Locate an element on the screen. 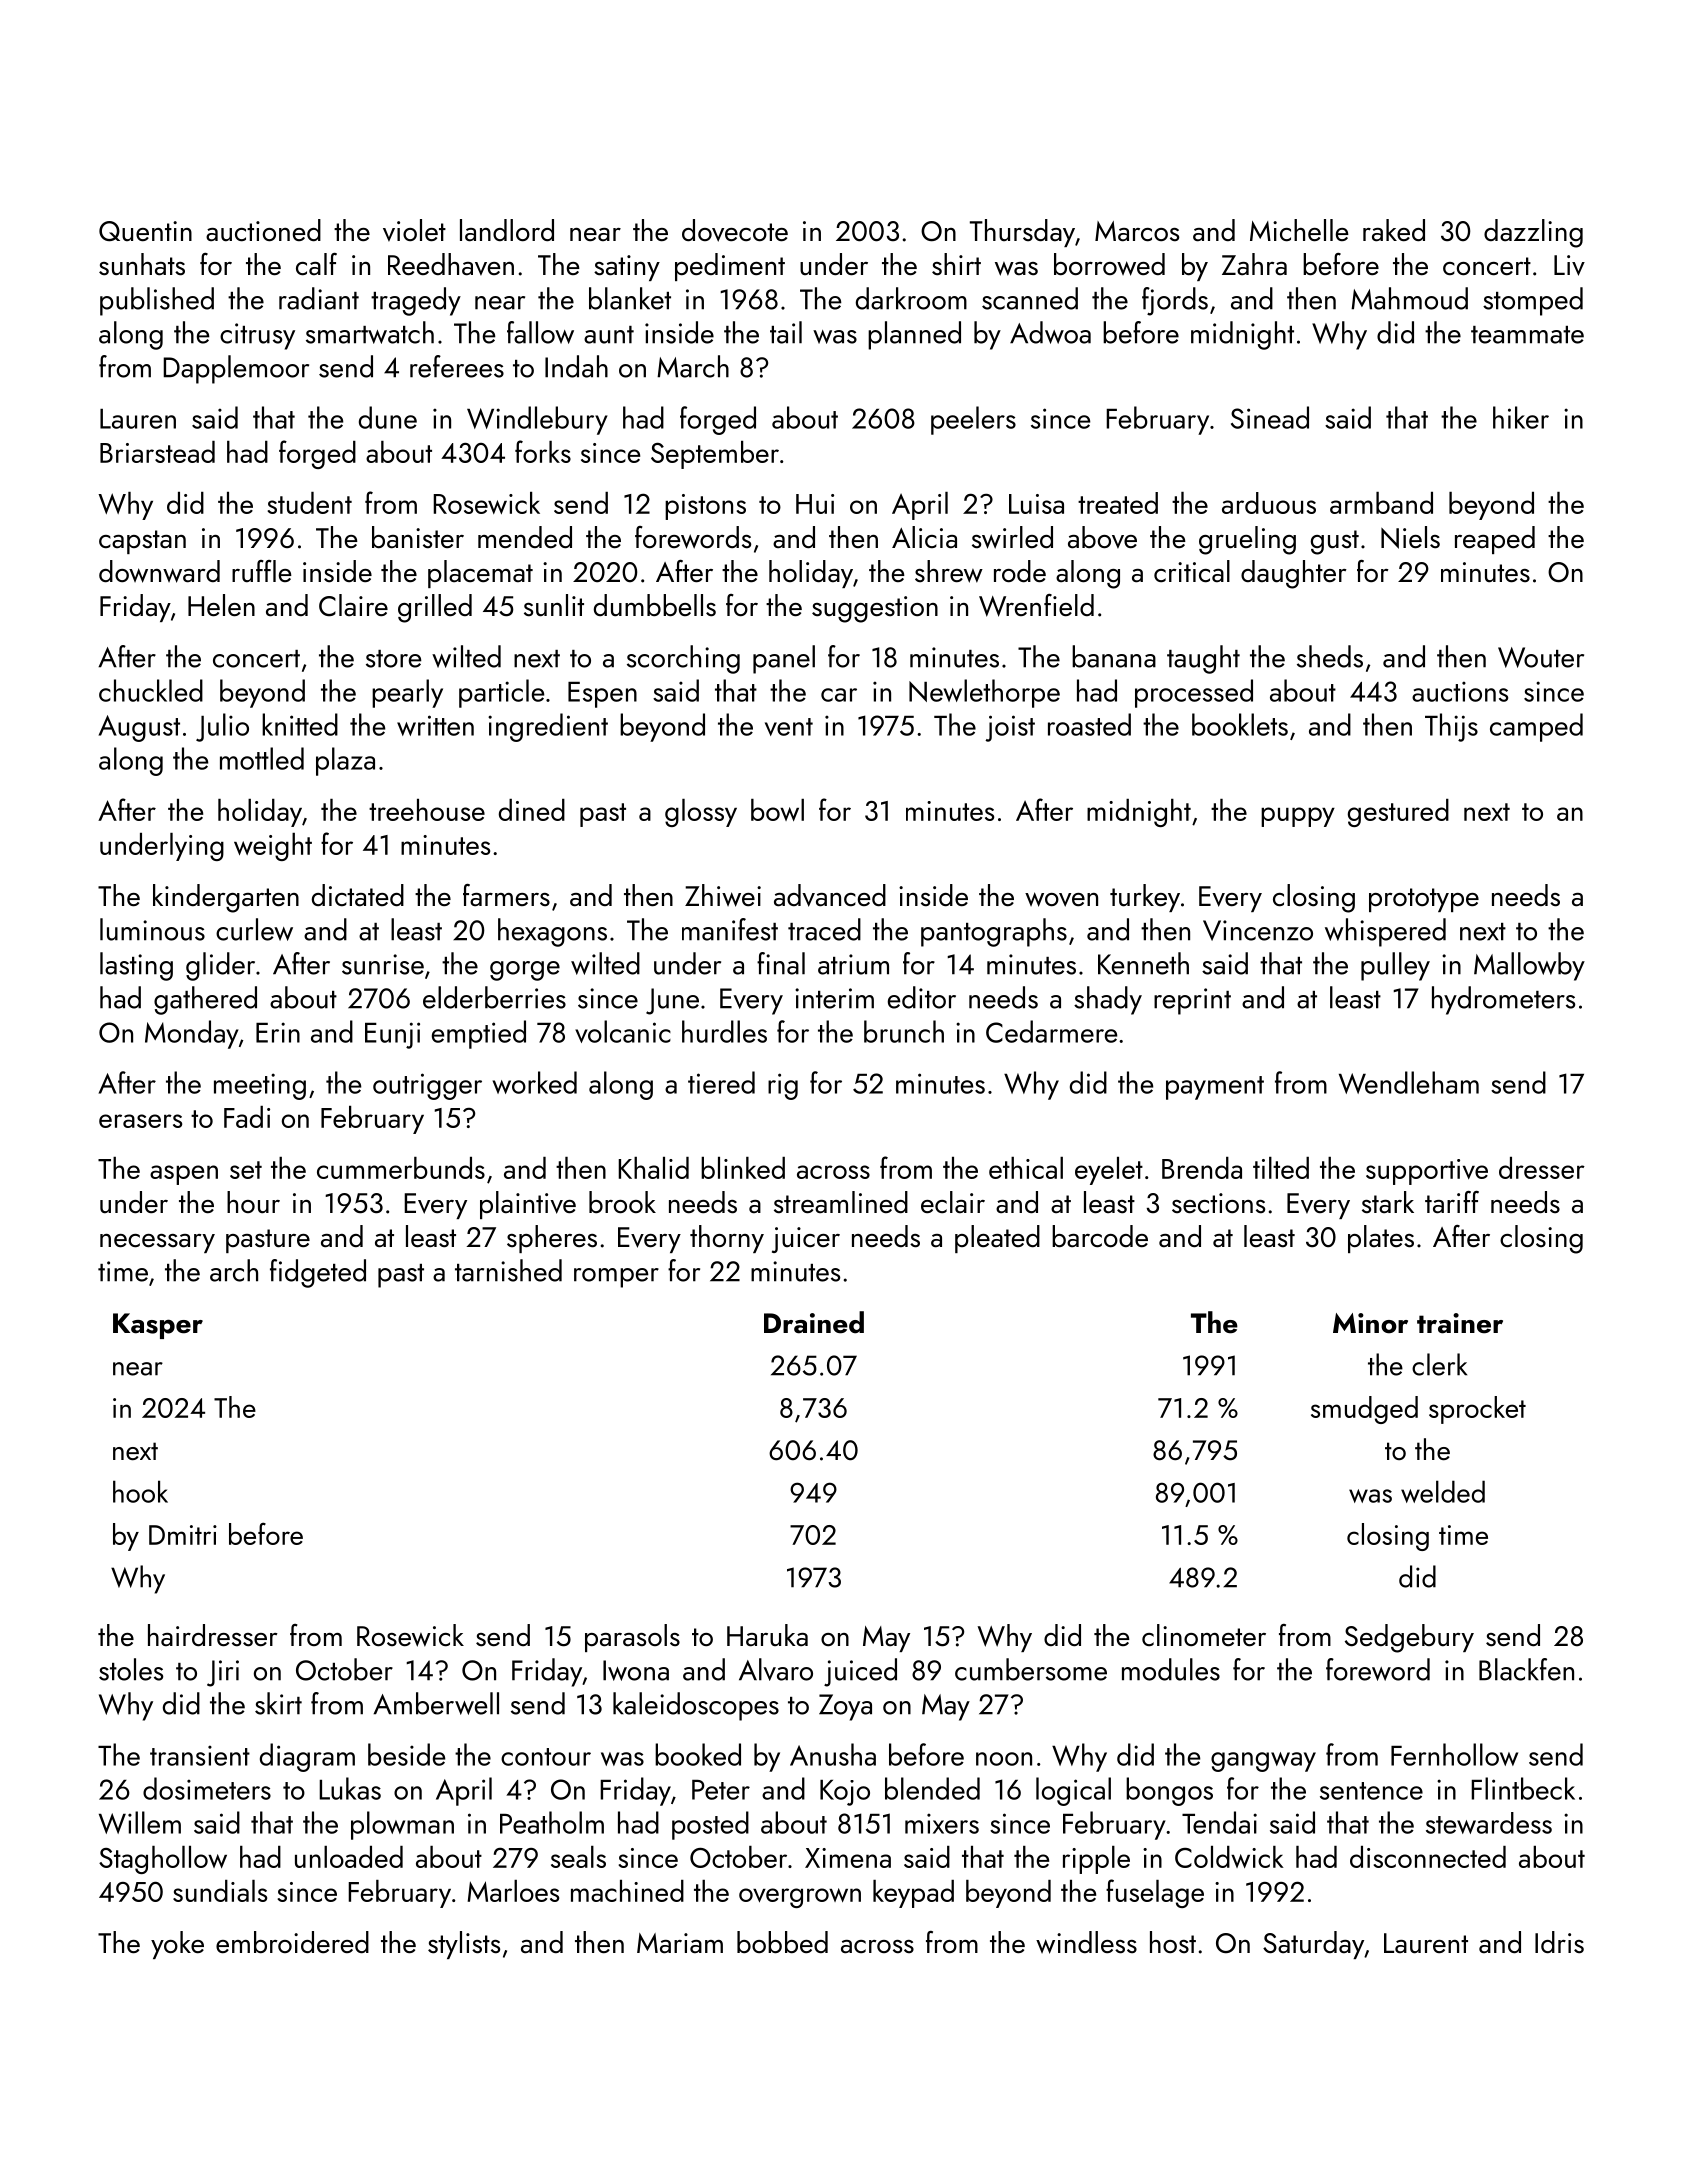  Blackfen is located at coordinates (1526, 1669).
